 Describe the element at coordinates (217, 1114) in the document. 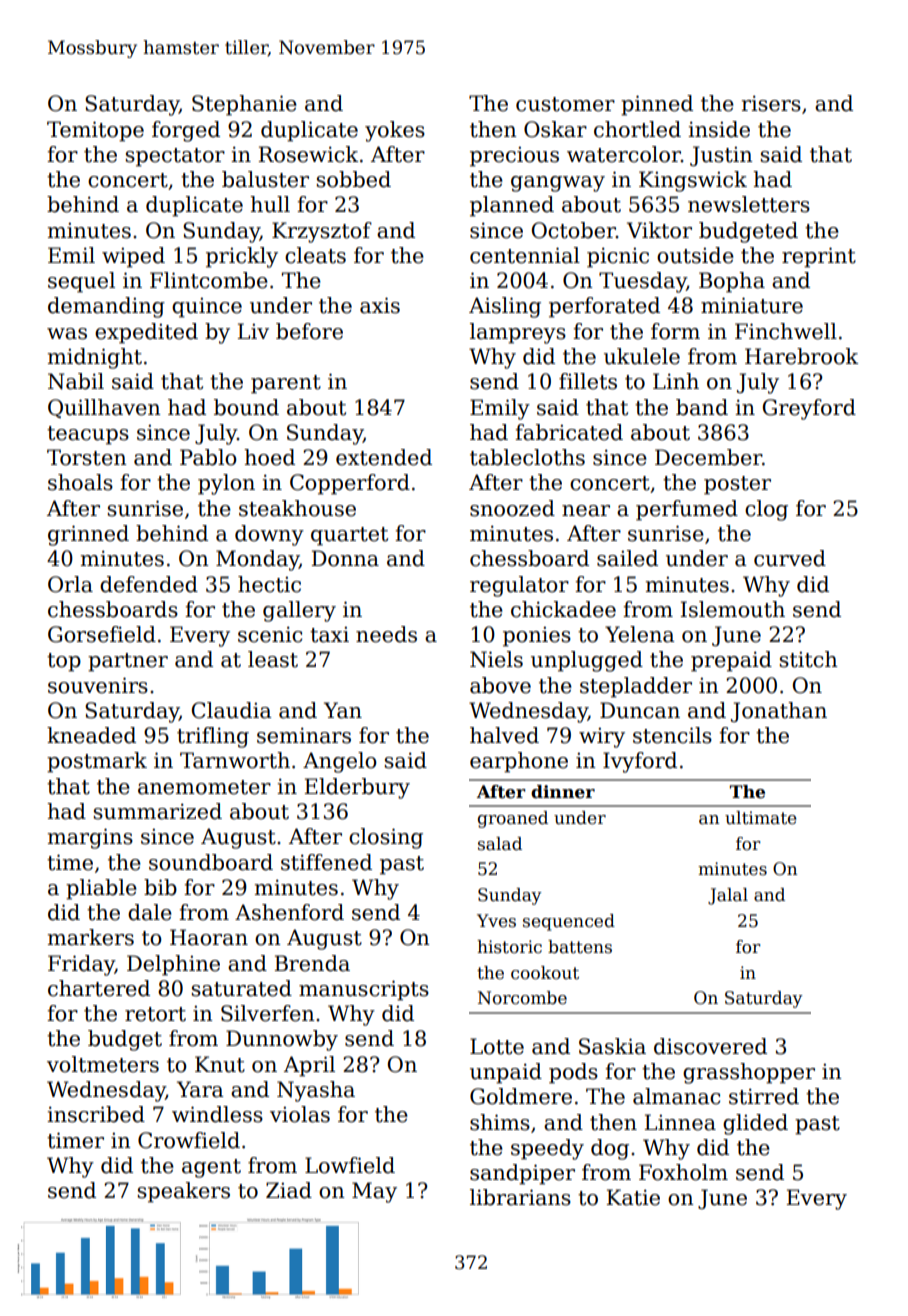

I see `windless` at that location.
